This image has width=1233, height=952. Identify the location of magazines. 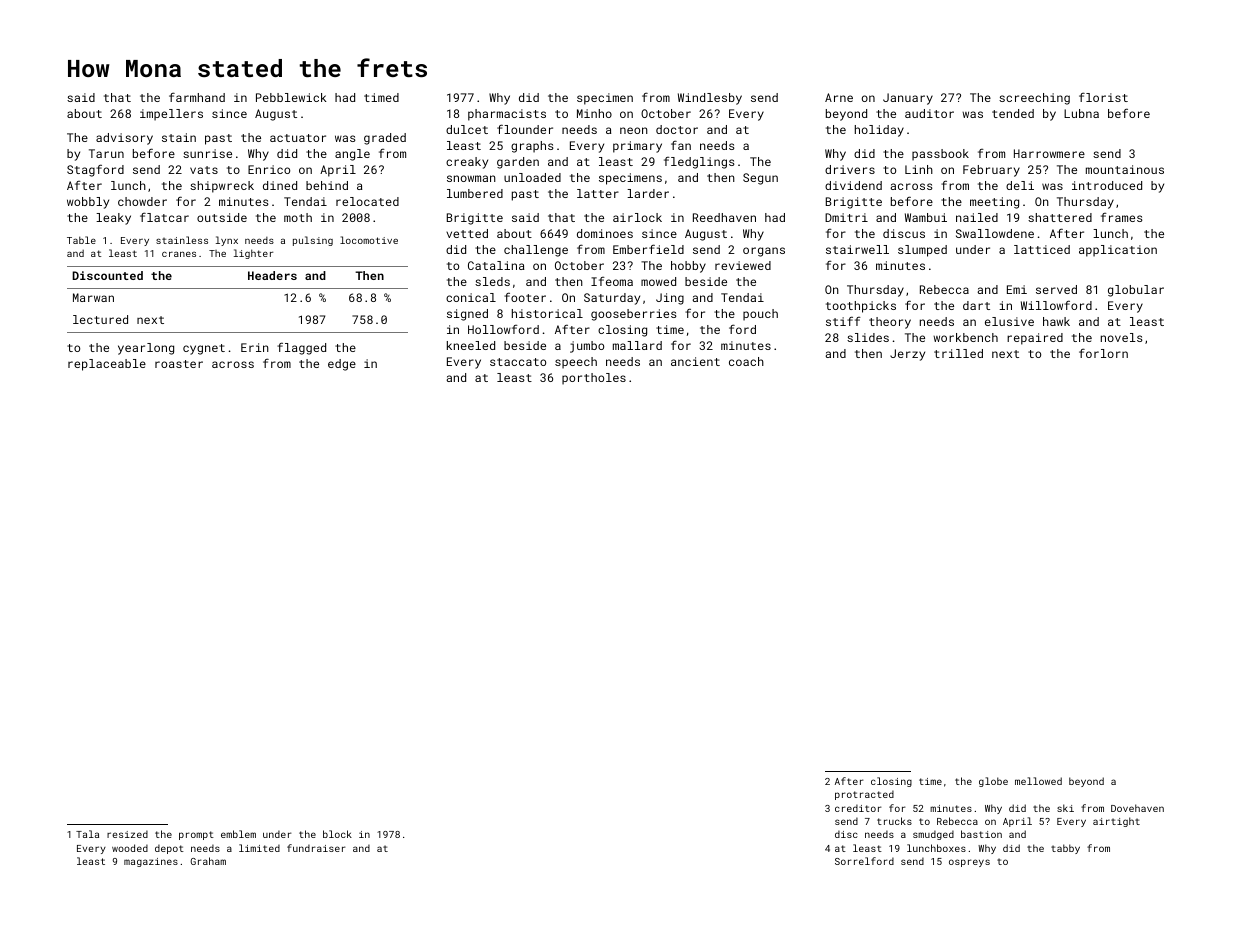
(151, 862).
